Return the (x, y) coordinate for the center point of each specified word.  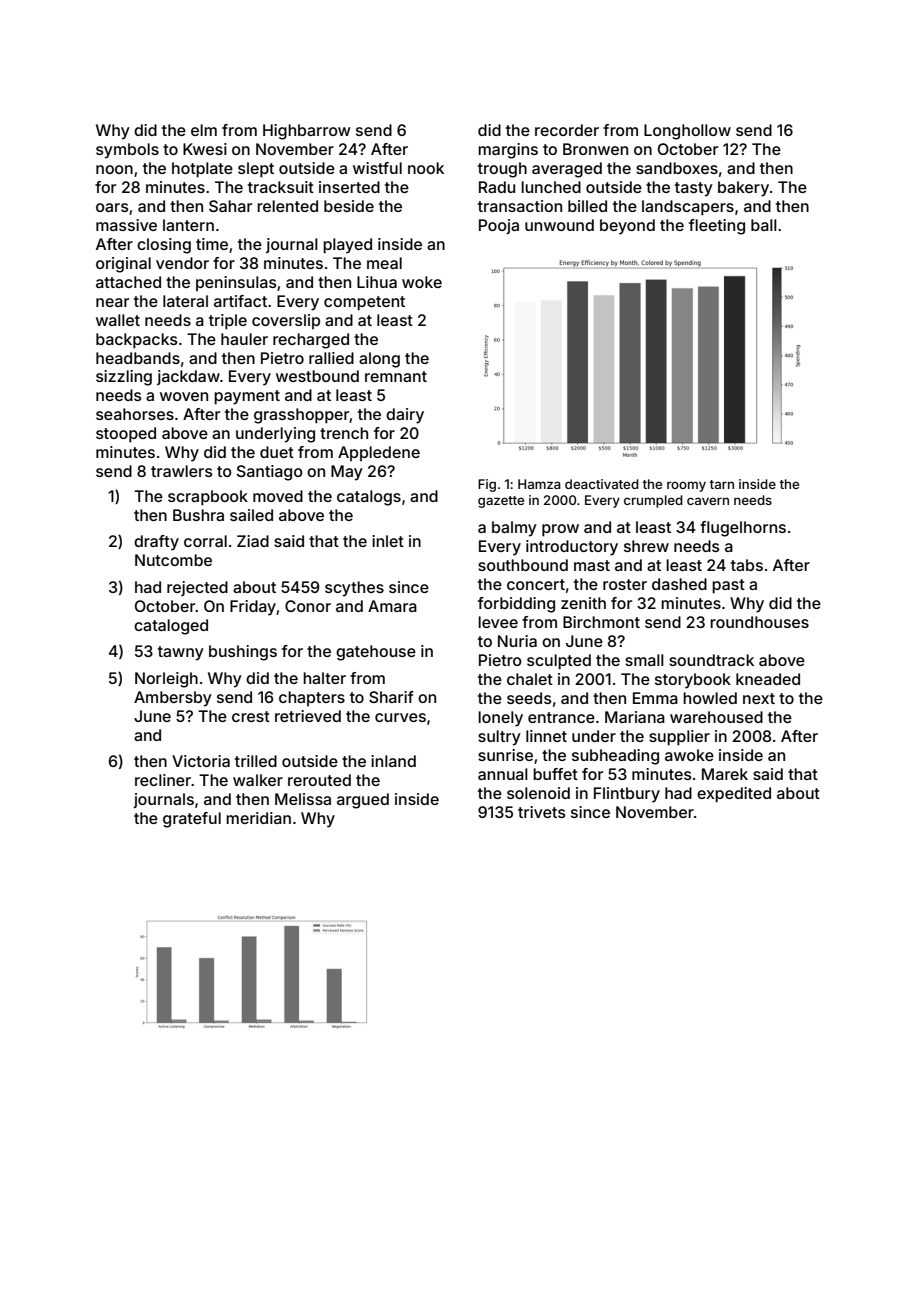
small (644, 660)
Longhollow (687, 132)
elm (204, 130)
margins (508, 151)
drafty (156, 543)
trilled (256, 761)
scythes (354, 589)
